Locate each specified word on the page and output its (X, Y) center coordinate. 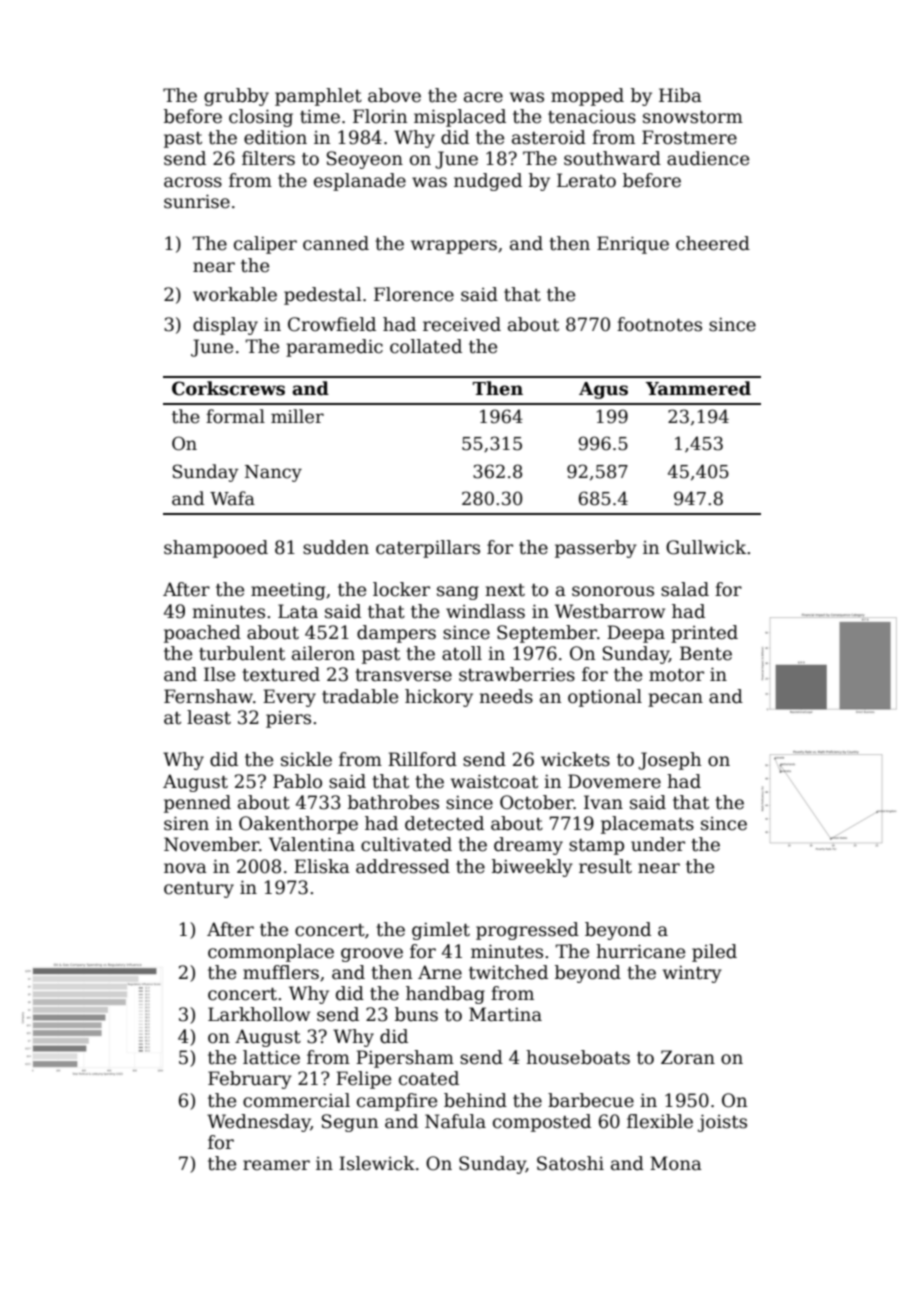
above (394, 95)
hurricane (640, 951)
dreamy (528, 846)
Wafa (232, 498)
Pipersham (405, 1059)
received (462, 324)
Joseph (669, 761)
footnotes (659, 324)
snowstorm (693, 117)
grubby (236, 97)
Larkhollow (259, 1014)
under (658, 844)
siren (186, 823)
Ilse (219, 674)
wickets (575, 759)
